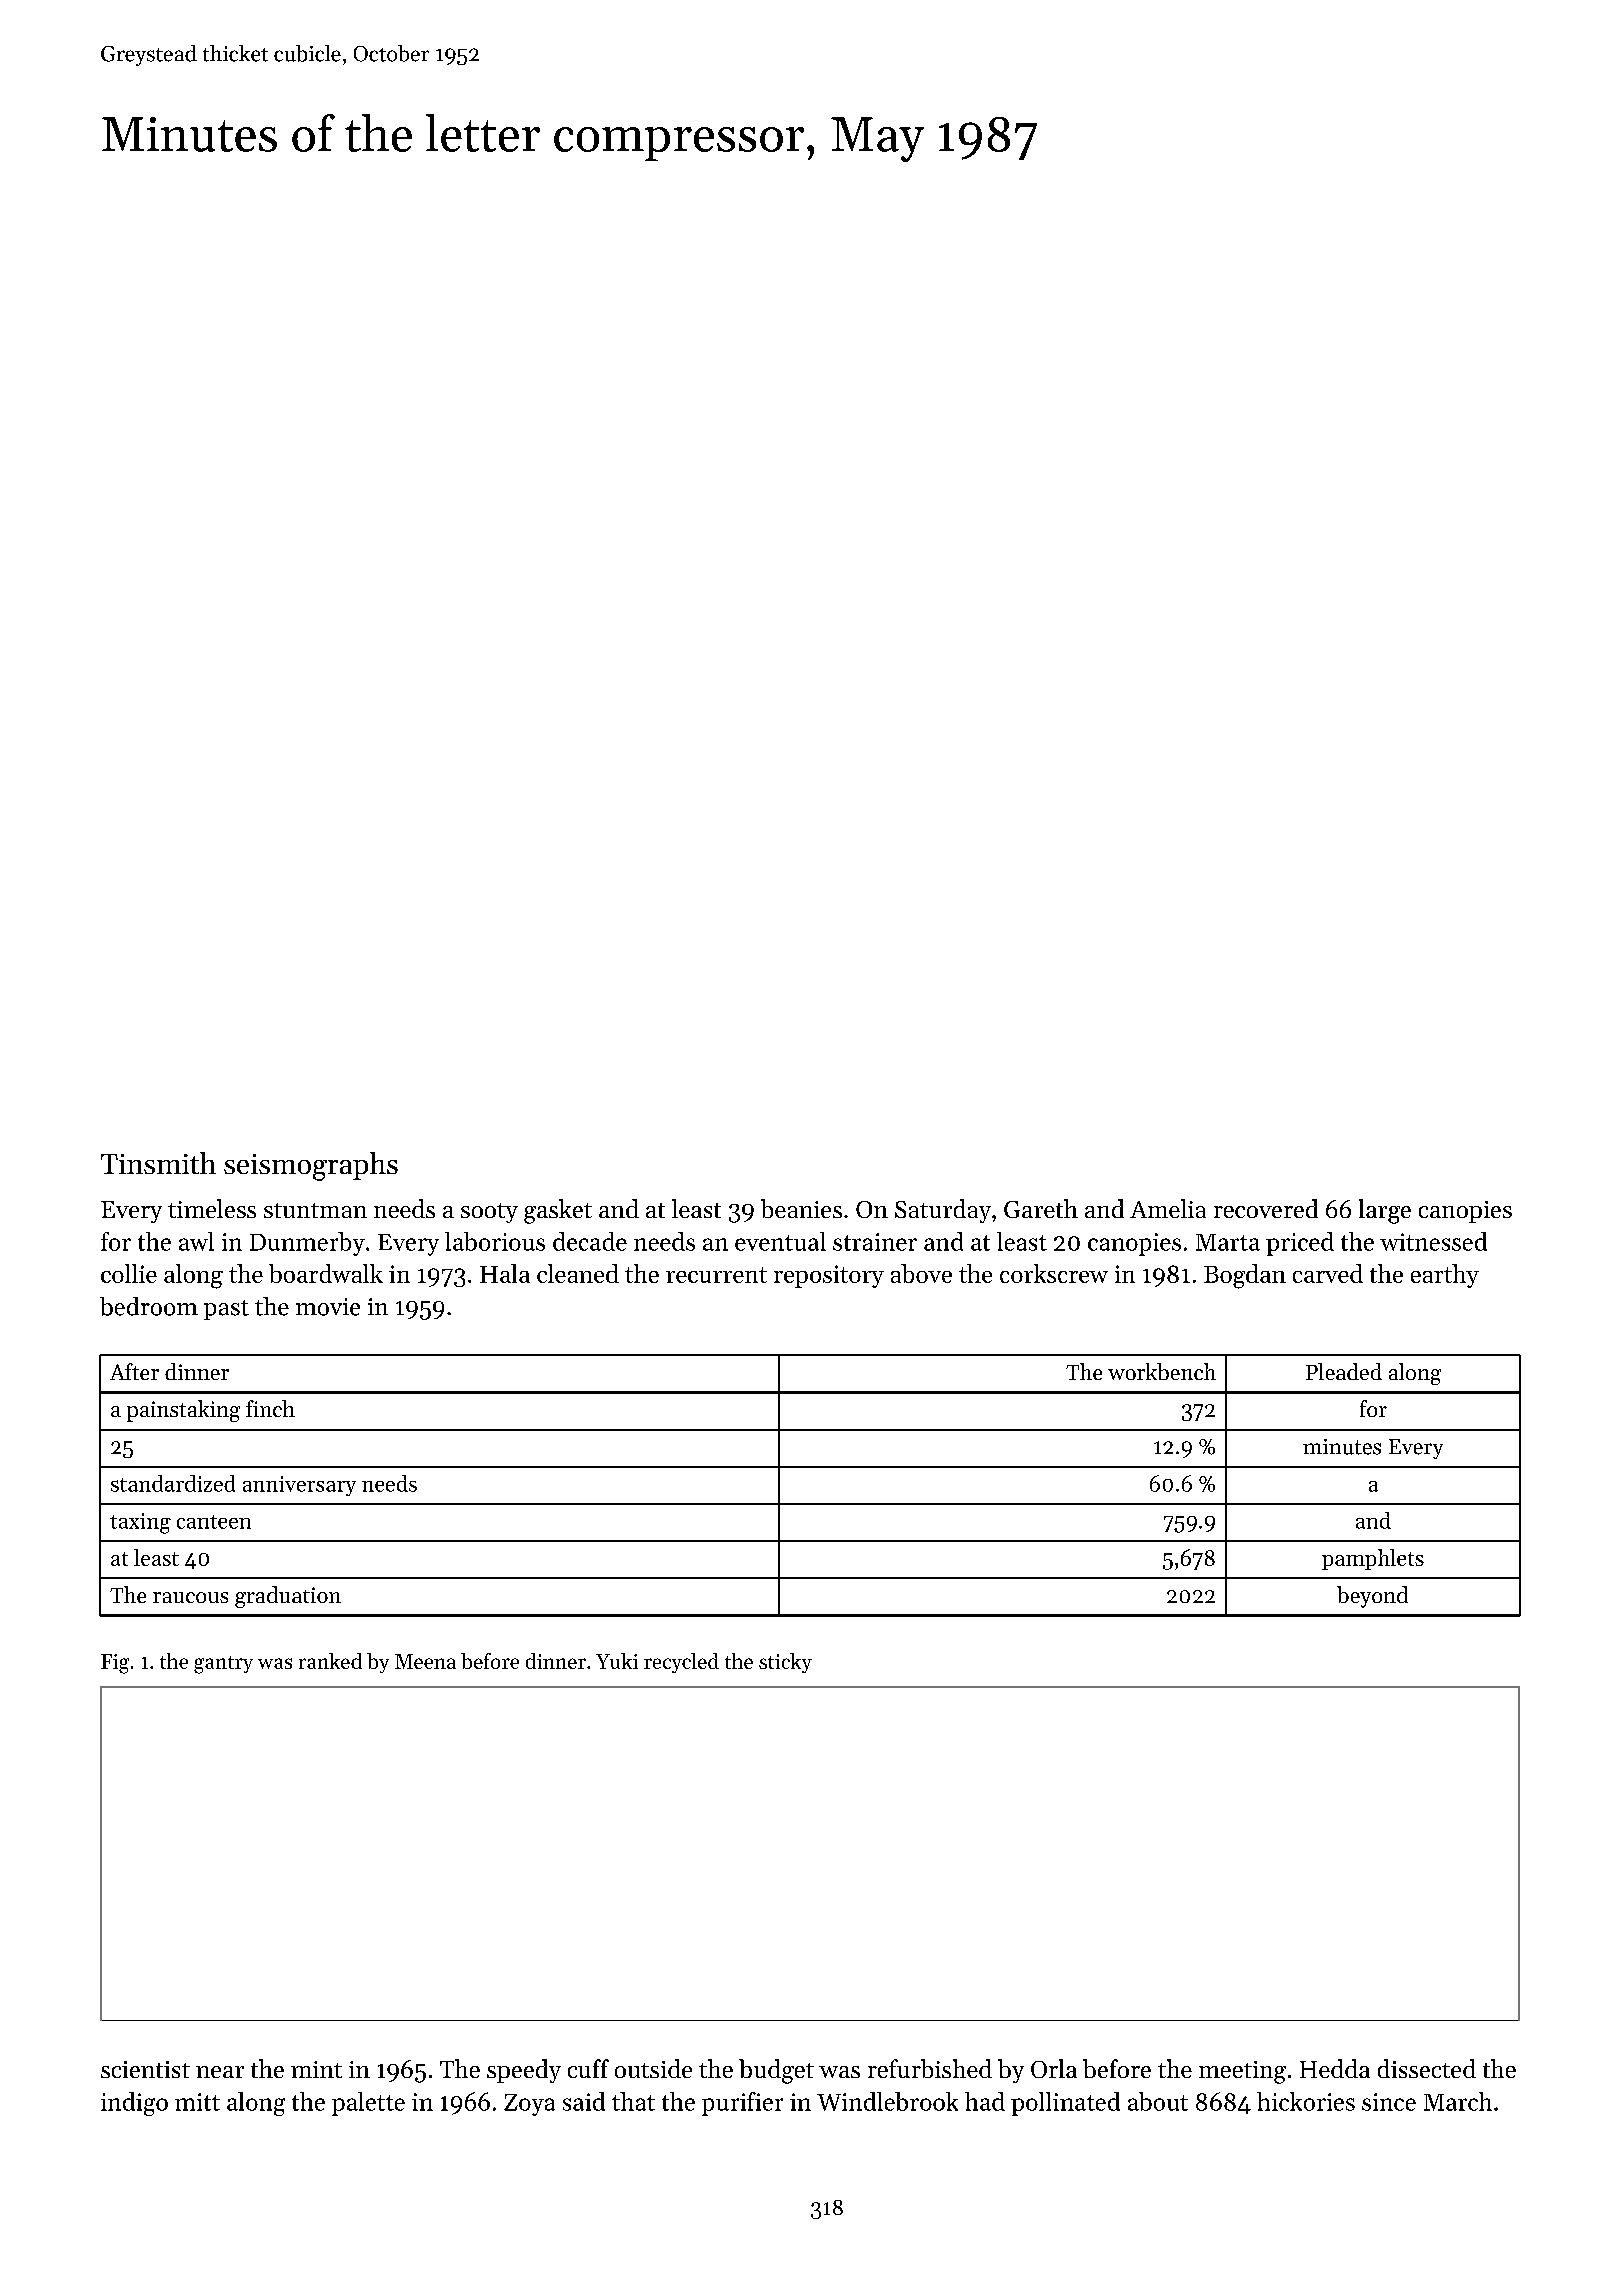 This screenshot has height=2292, width=1620. I want to click on cuff, so click(588, 2068).
